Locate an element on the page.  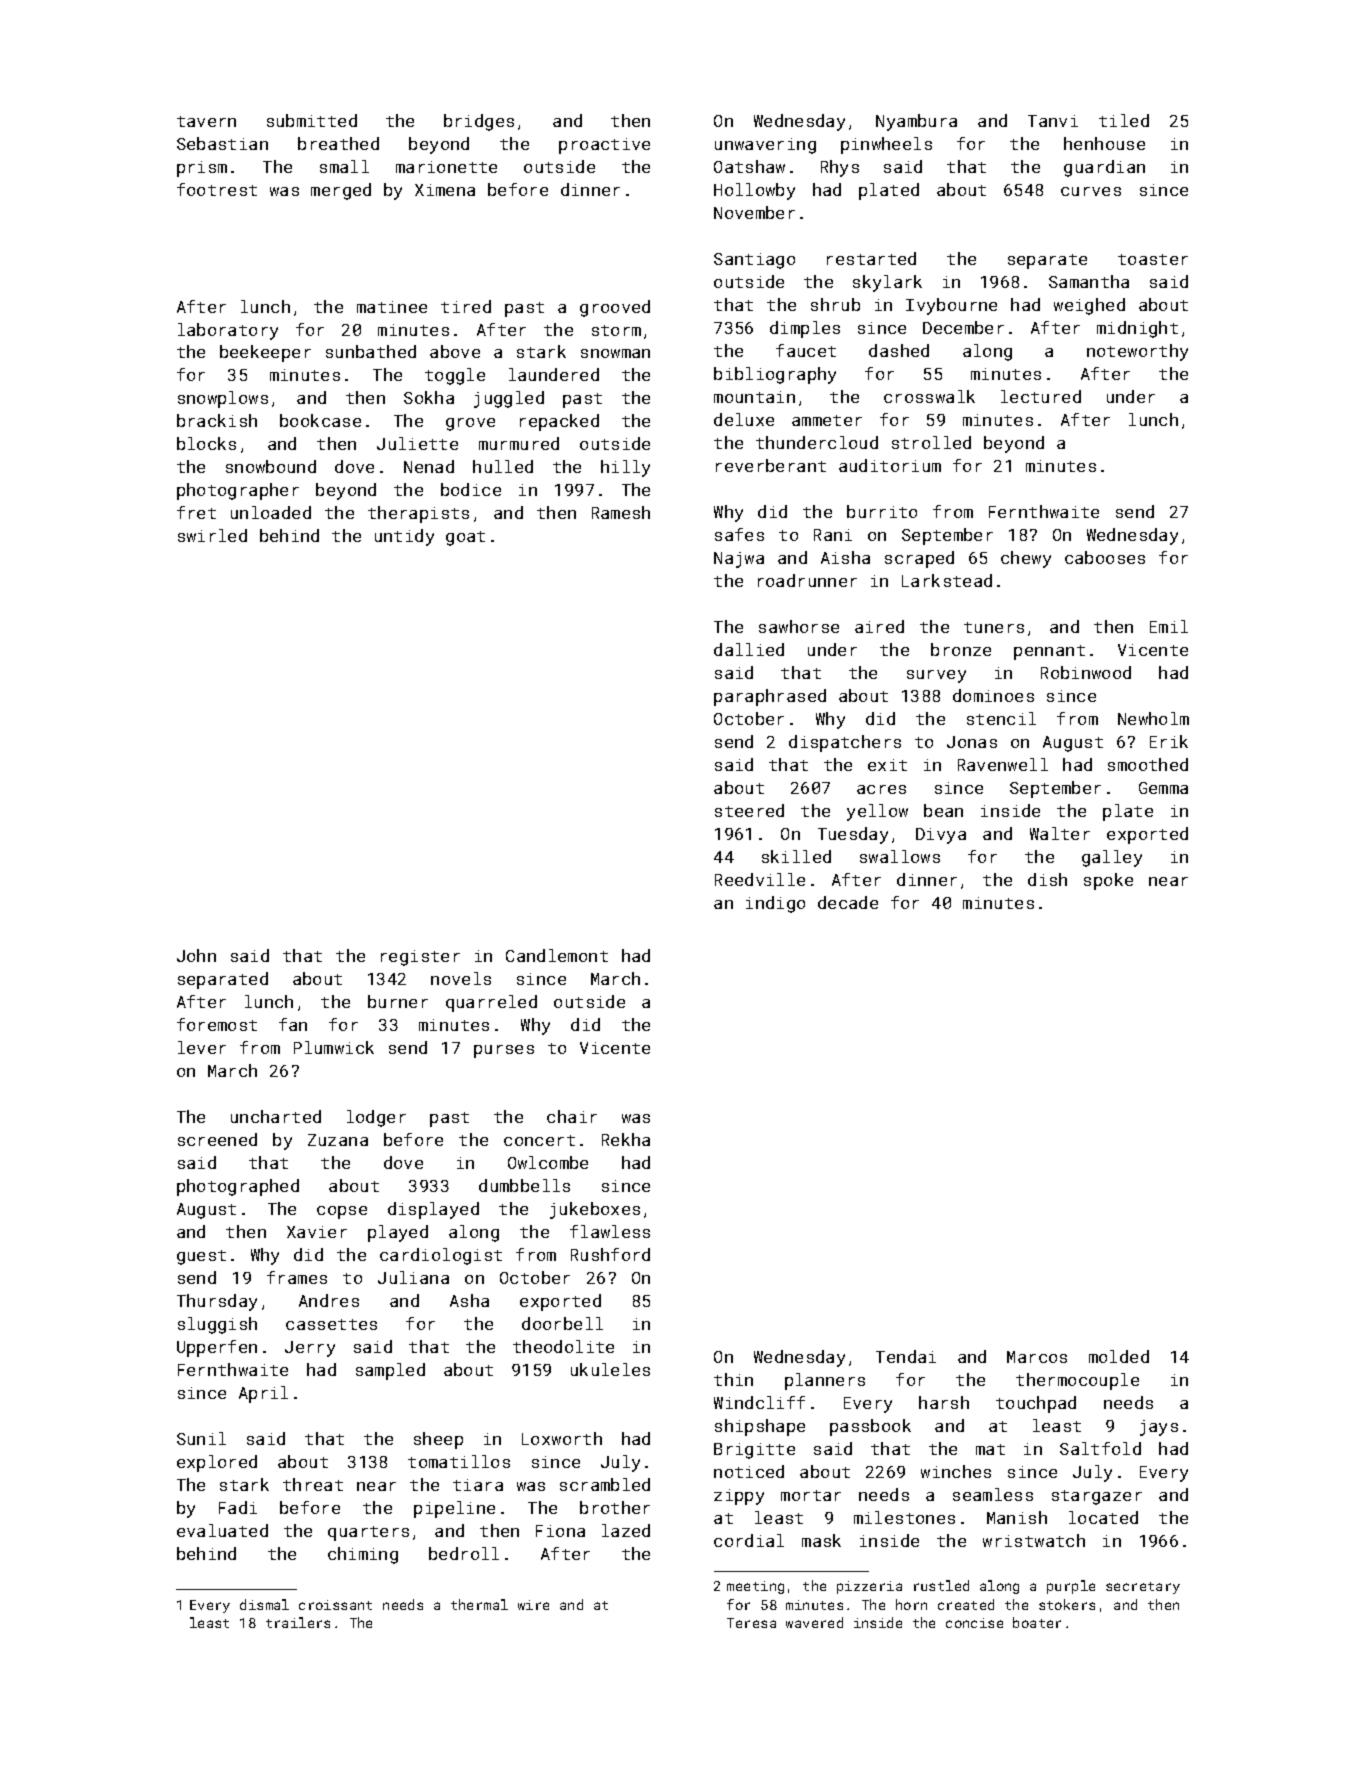
indigo is located at coordinates (775, 904).
